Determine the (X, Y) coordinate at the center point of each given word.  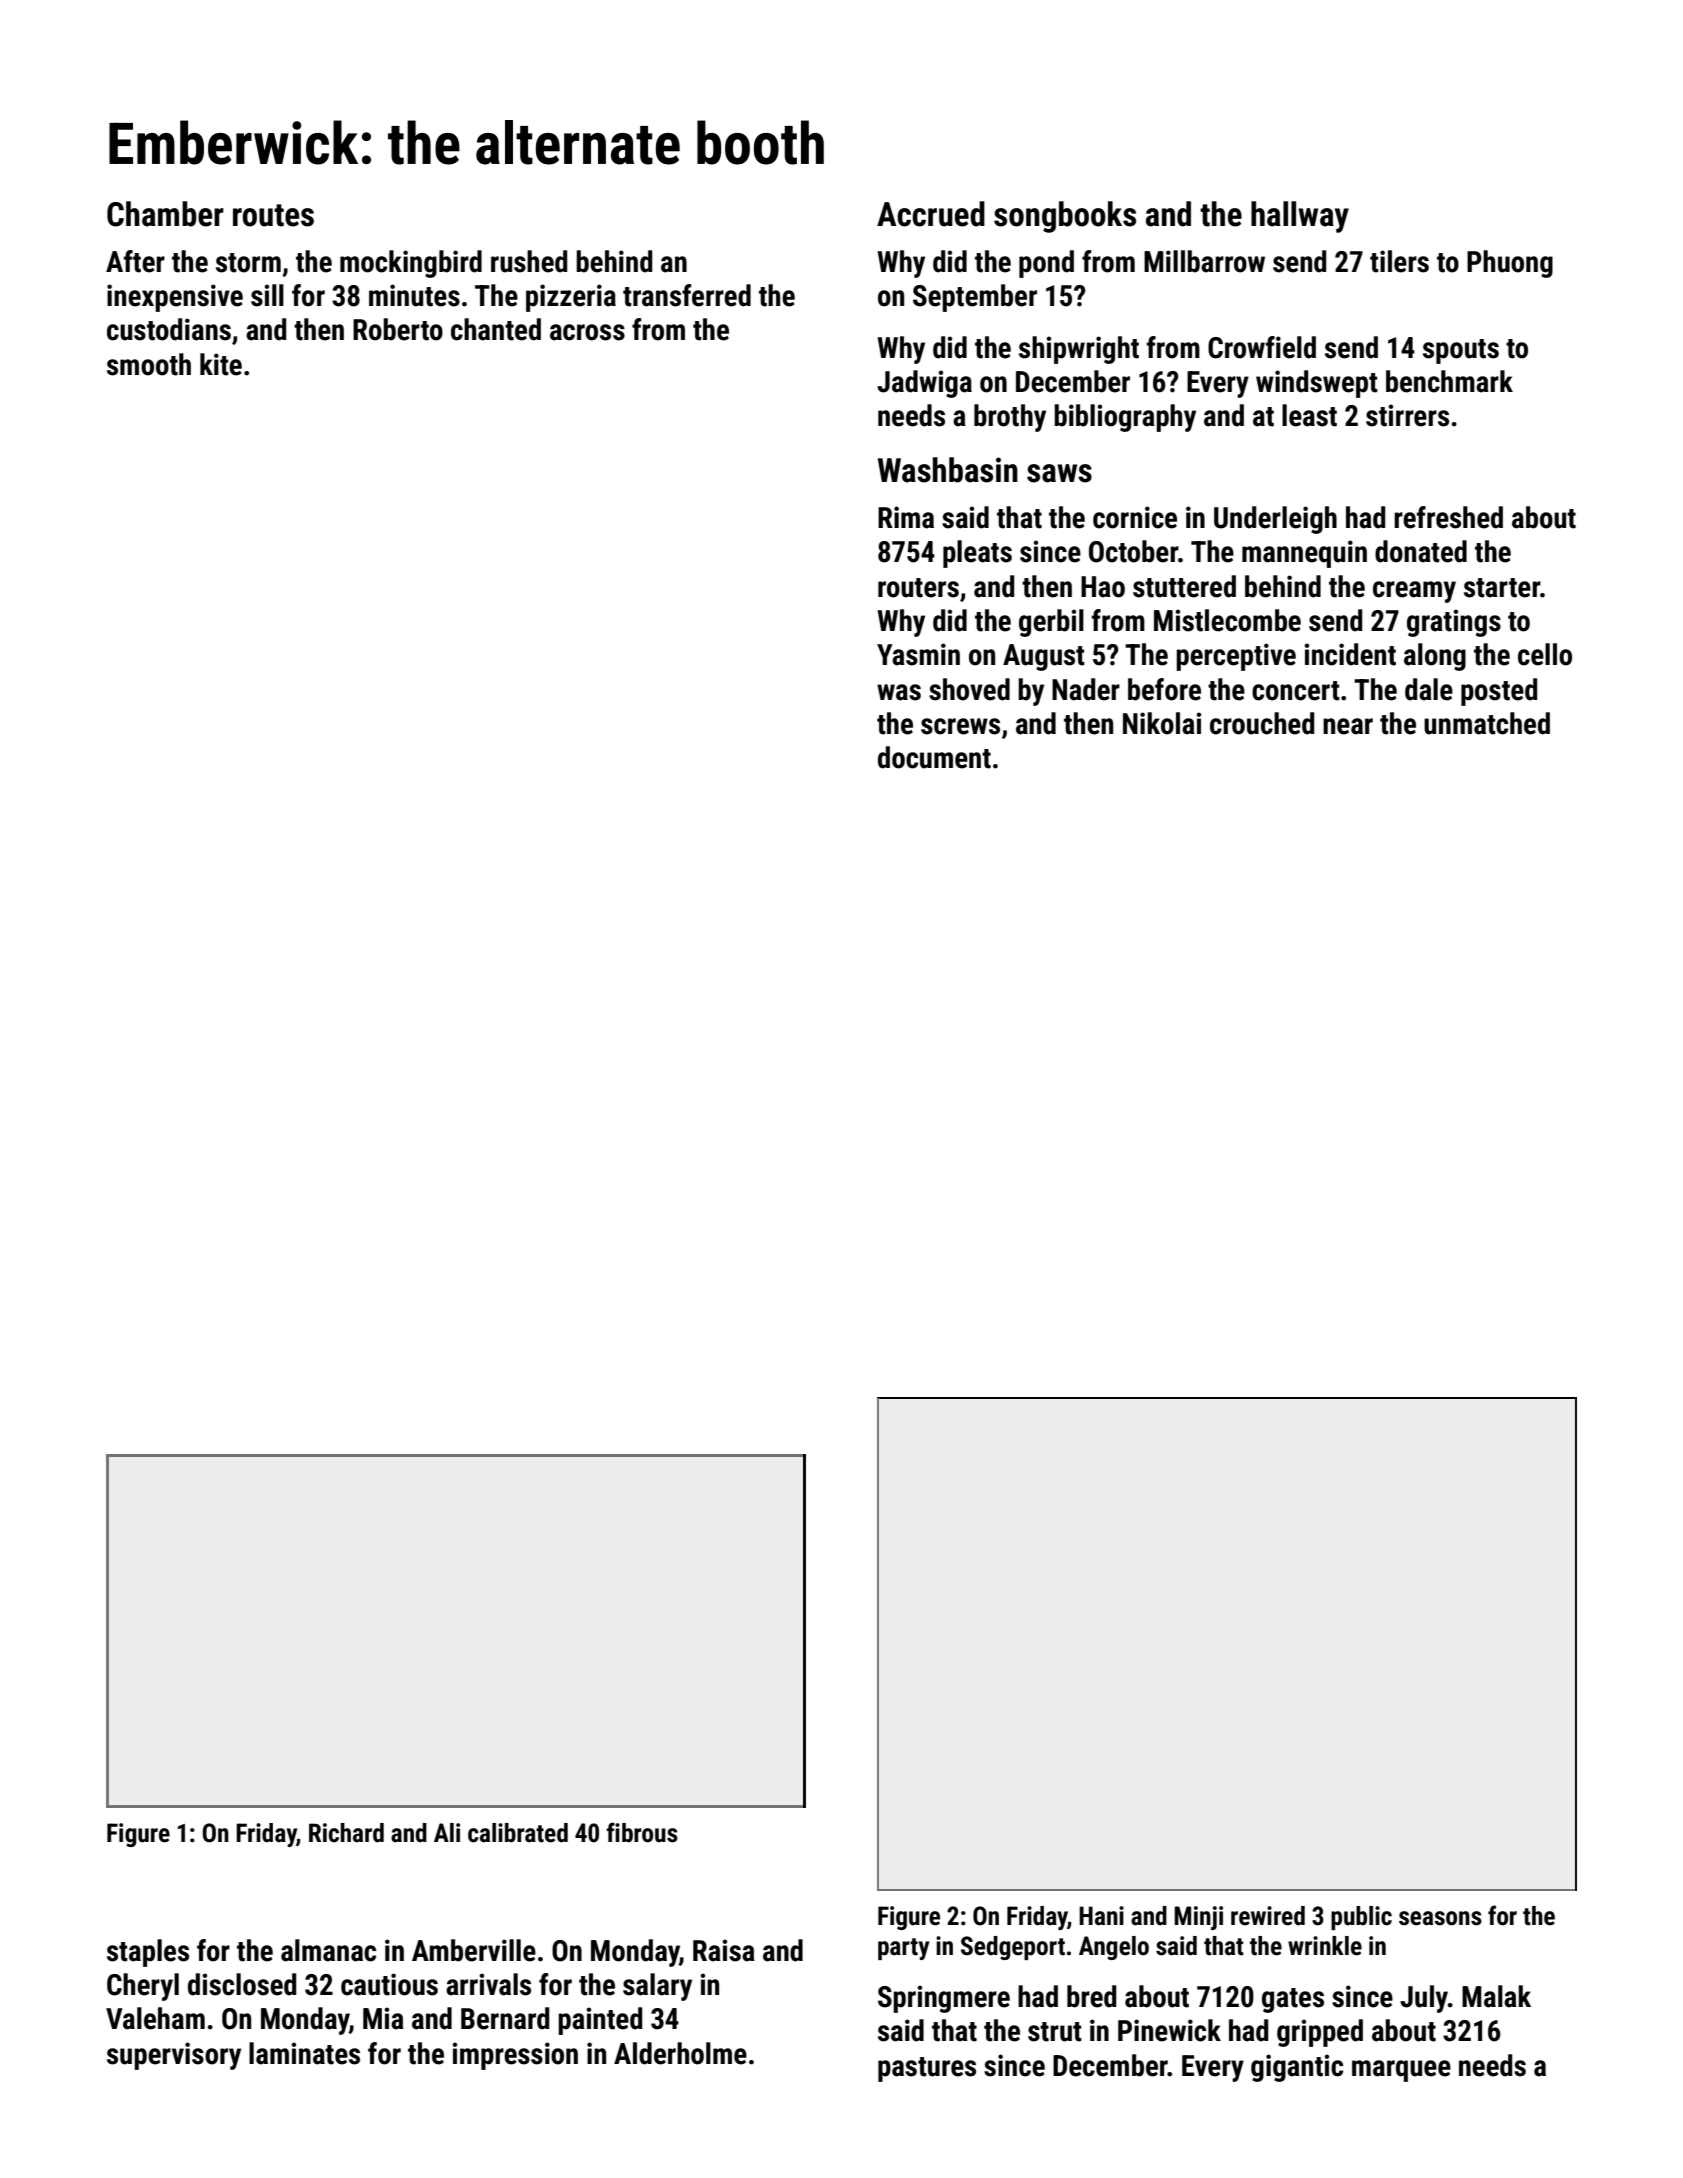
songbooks (1065, 217)
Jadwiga (924, 384)
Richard (346, 1833)
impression (515, 2056)
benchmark (1449, 381)
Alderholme (680, 2053)
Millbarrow (1204, 261)
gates (1293, 2000)
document (934, 757)
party (903, 1949)
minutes (414, 295)
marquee (1401, 2071)
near (1348, 726)
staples (148, 1953)
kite (221, 364)
